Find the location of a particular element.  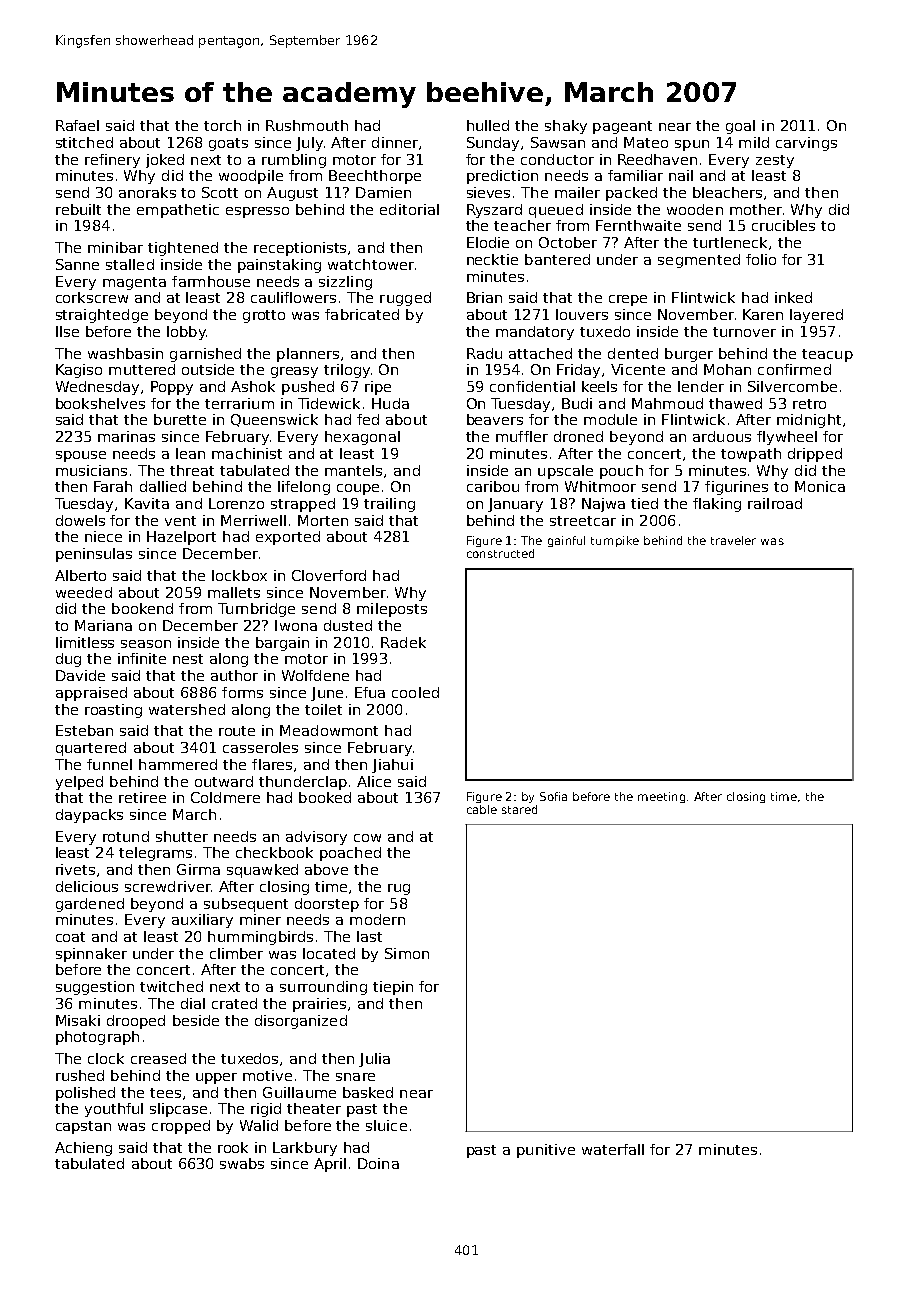

motive is located at coordinates (267, 1075).
